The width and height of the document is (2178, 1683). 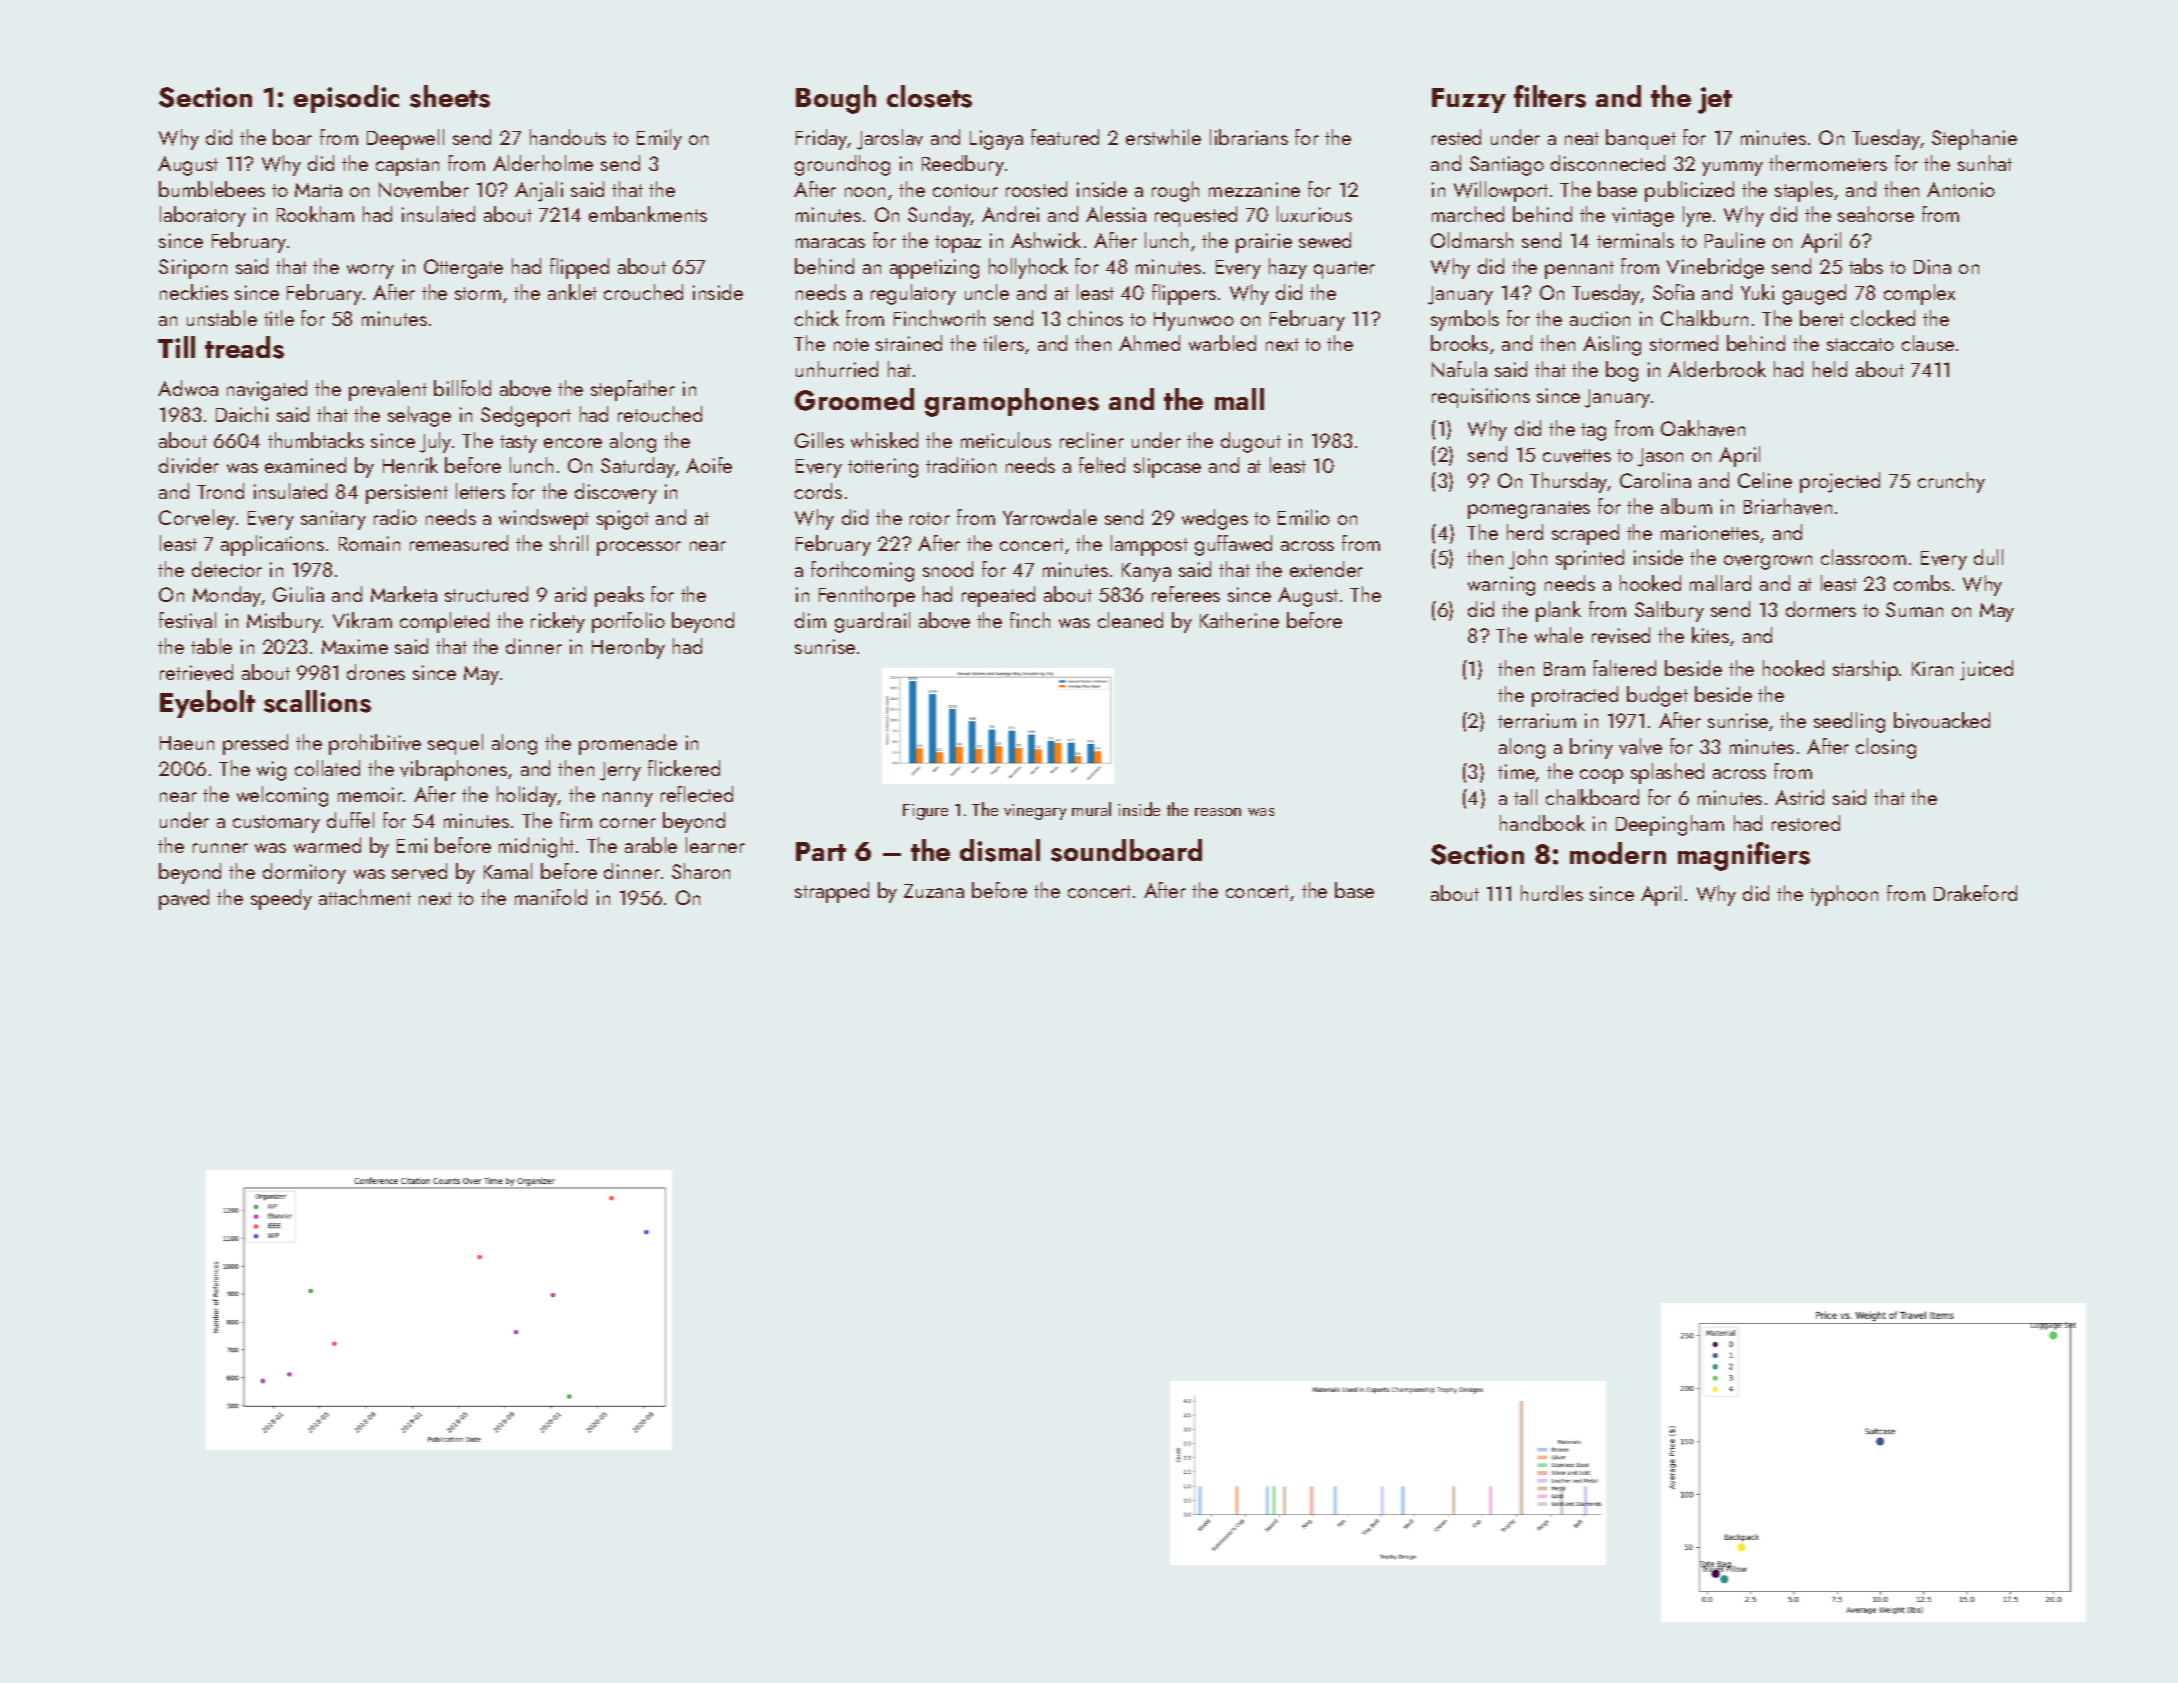 What do you see at coordinates (1579, 270) in the document?
I see `pennant` at bounding box center [1579, 270].
